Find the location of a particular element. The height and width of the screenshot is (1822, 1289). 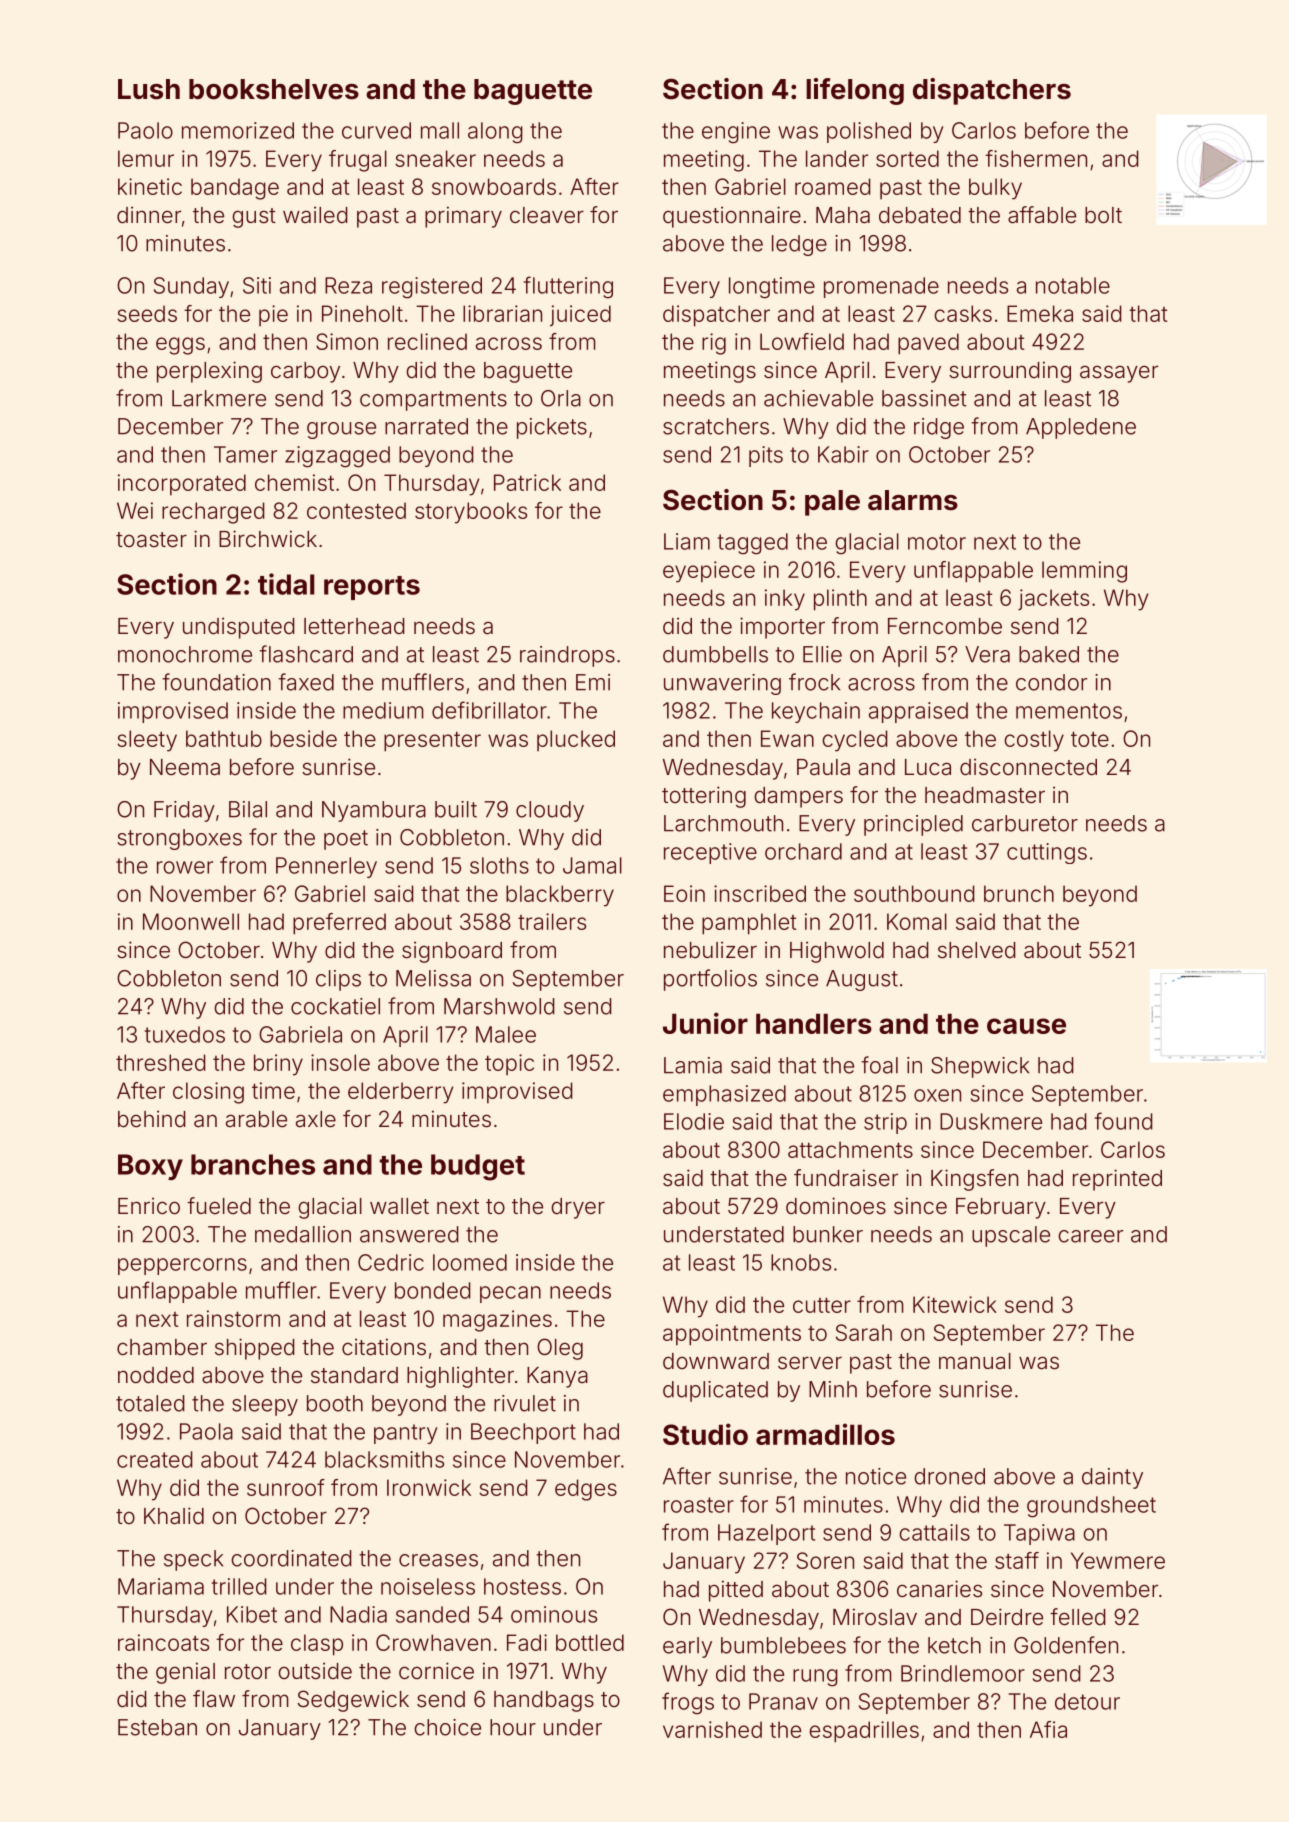

manual is located at coordinates (975, 1361).
